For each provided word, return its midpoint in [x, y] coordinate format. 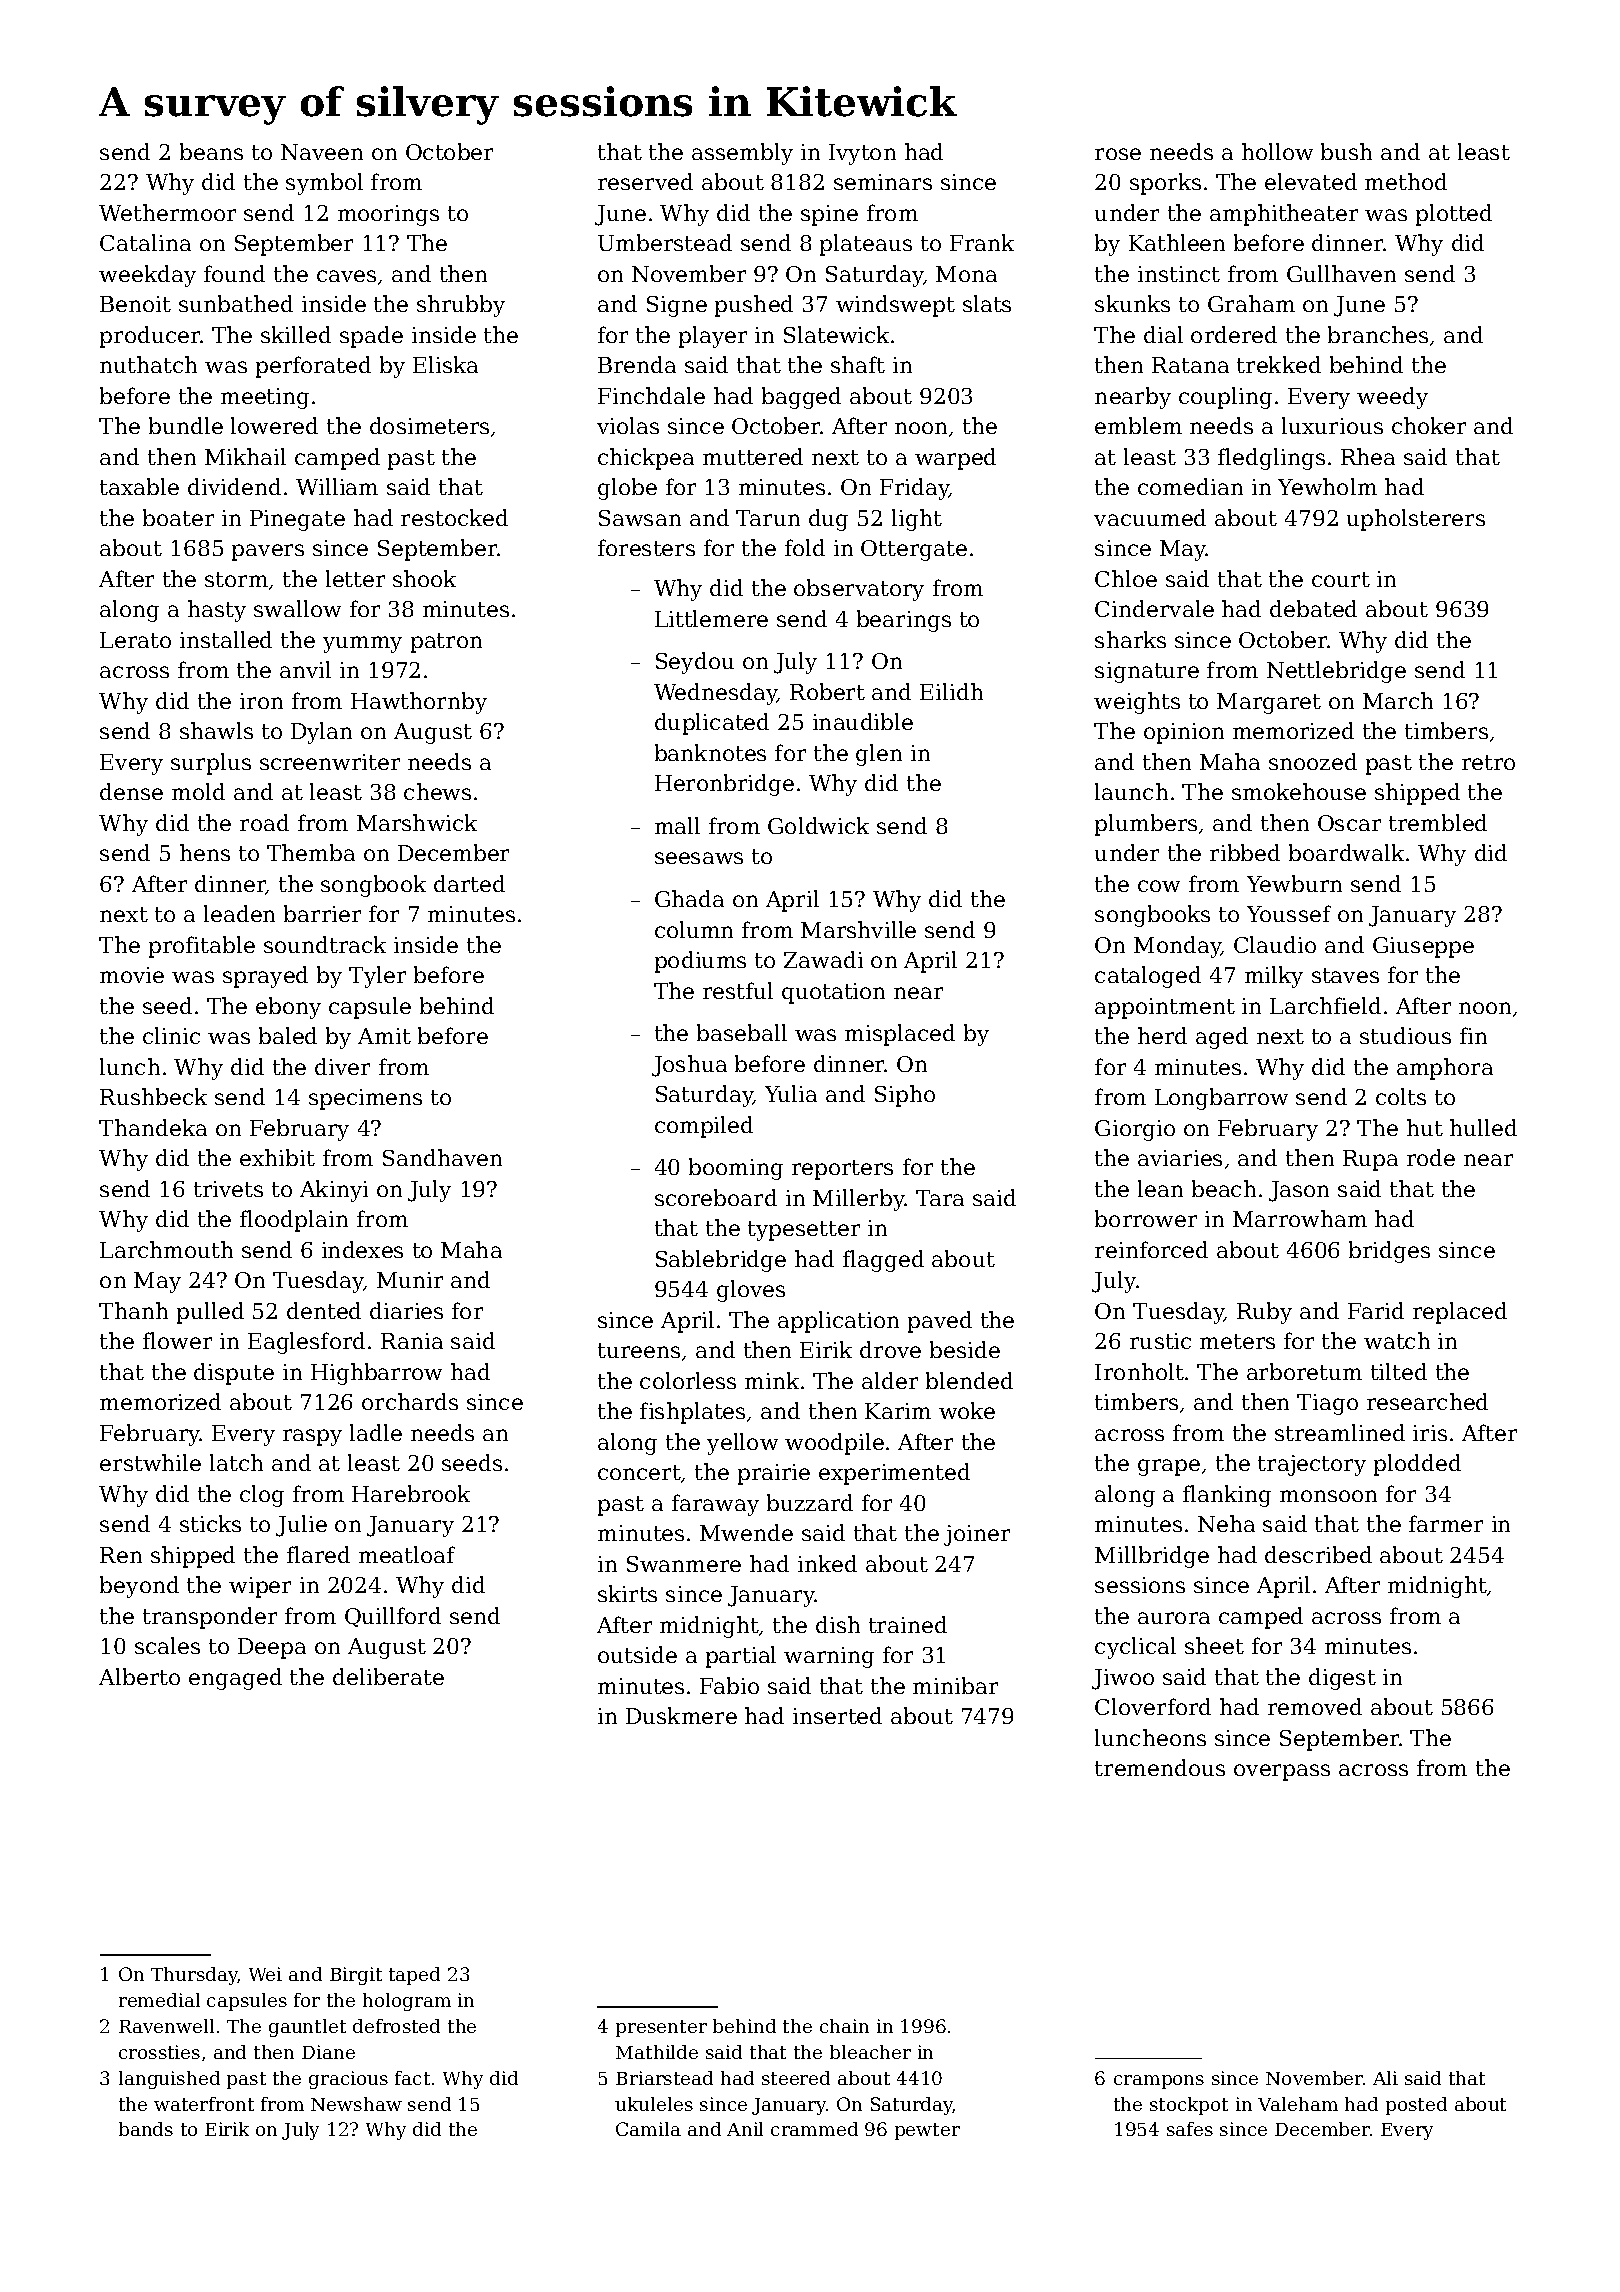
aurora [1174, 1618]
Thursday [194, 1976]
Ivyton [862, 154]
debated [1313, 608]
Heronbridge [724, 785]
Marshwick [417, 822]
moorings [388, 215]
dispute [234, 1374]
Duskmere [681, 1715]
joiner [977, 1535]
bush [1346, 151]
